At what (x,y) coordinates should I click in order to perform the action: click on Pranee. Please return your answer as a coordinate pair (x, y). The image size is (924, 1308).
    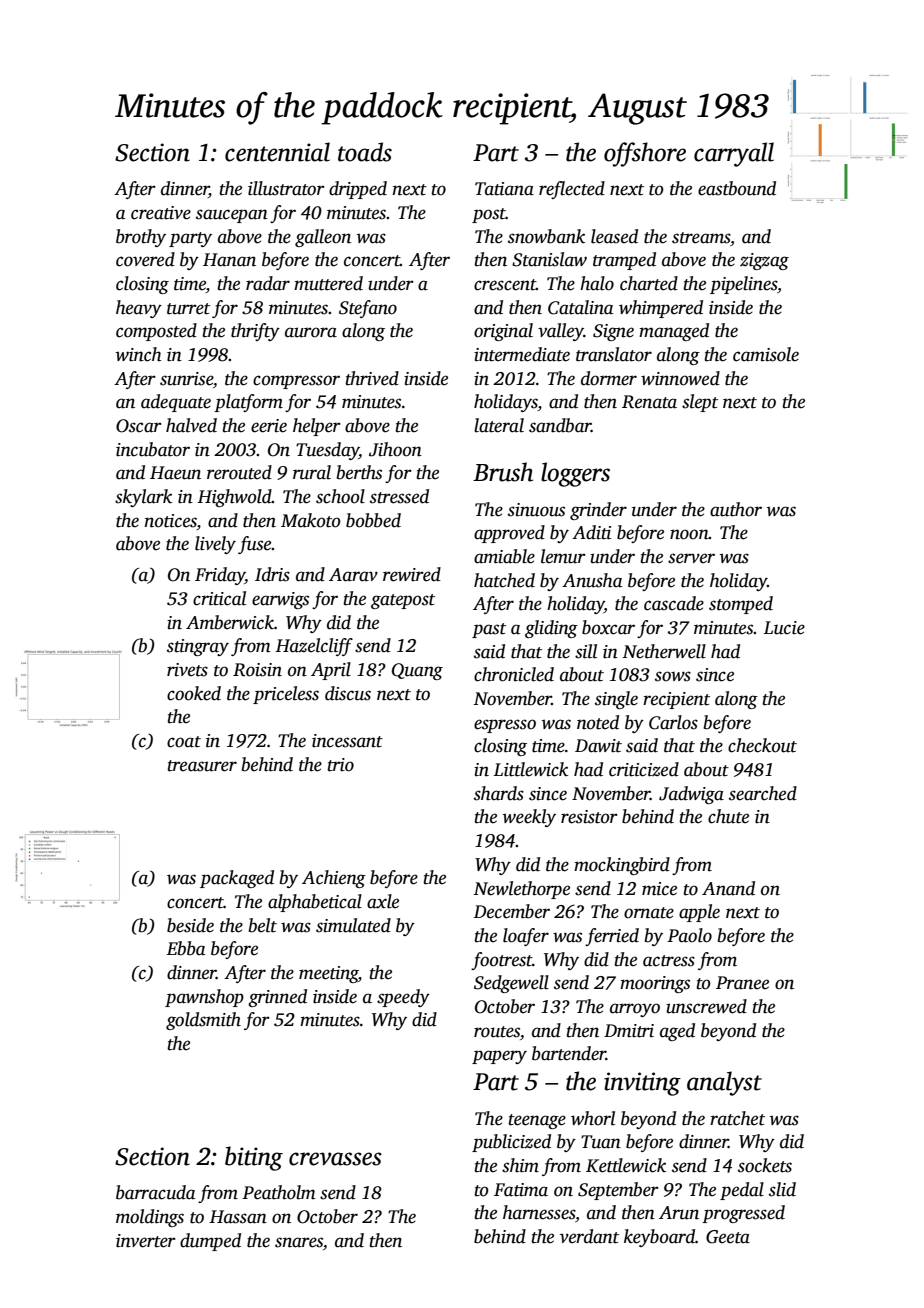
    Looking at the image, I should click on (742, 983).
